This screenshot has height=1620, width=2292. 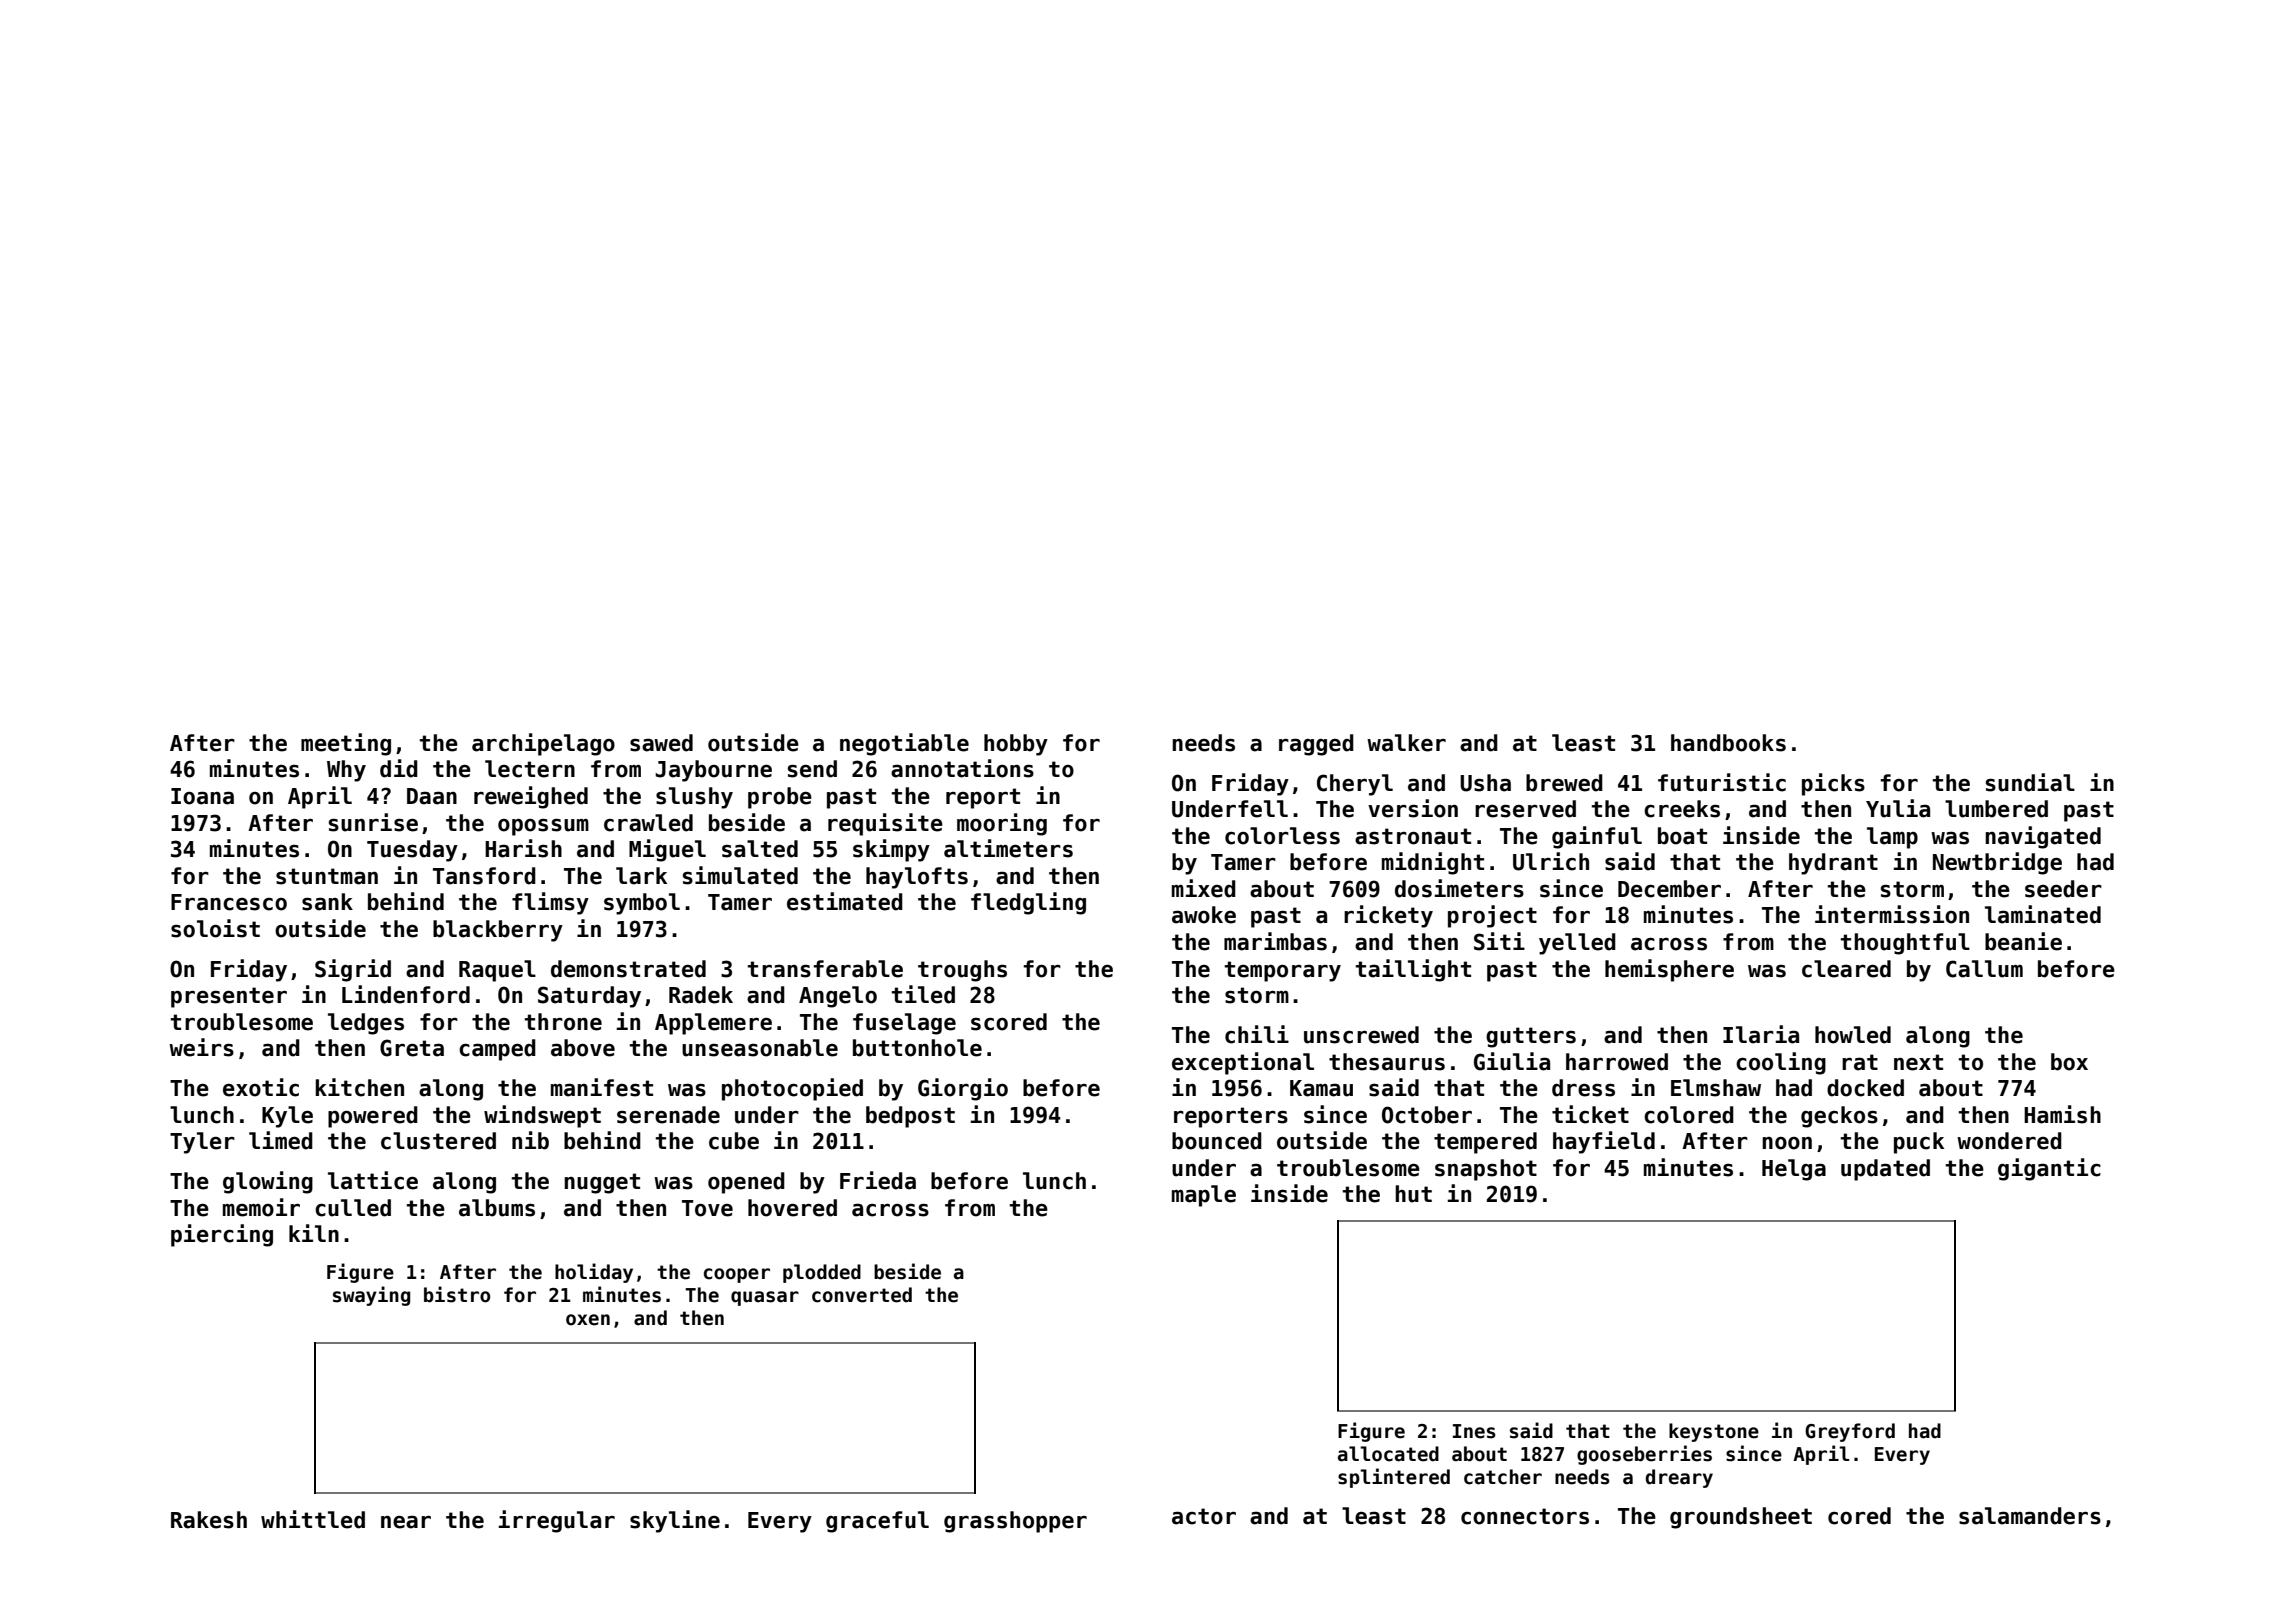 I want to click on ragged, so click(x=1316, y=745).
